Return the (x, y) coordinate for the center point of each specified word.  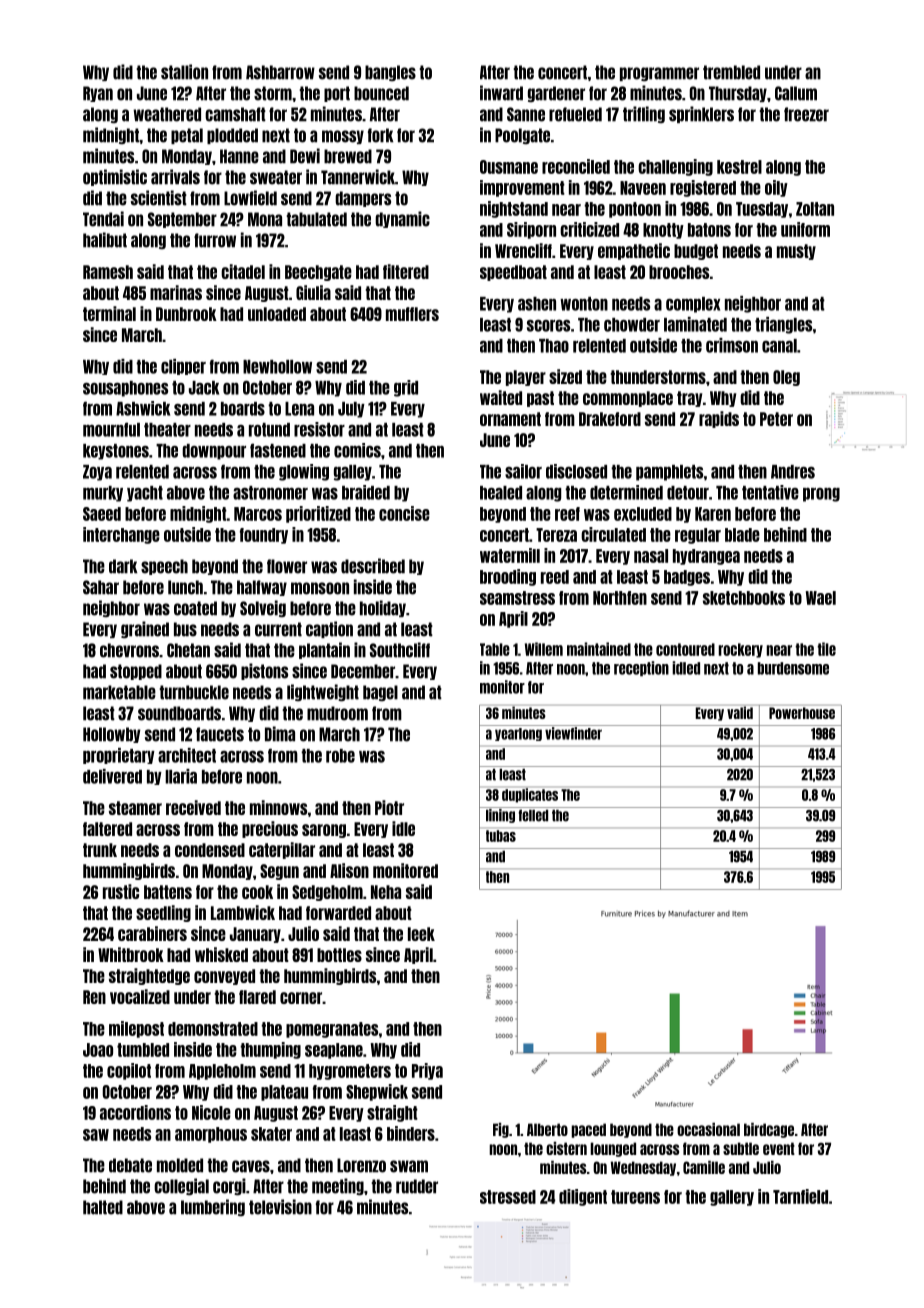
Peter (776, 419)
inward (501, 93)
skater (271, 1134)
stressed (508, 1197)
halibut (105, 240)
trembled (731, 72)
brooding (508, 577)
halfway (262, 588)
